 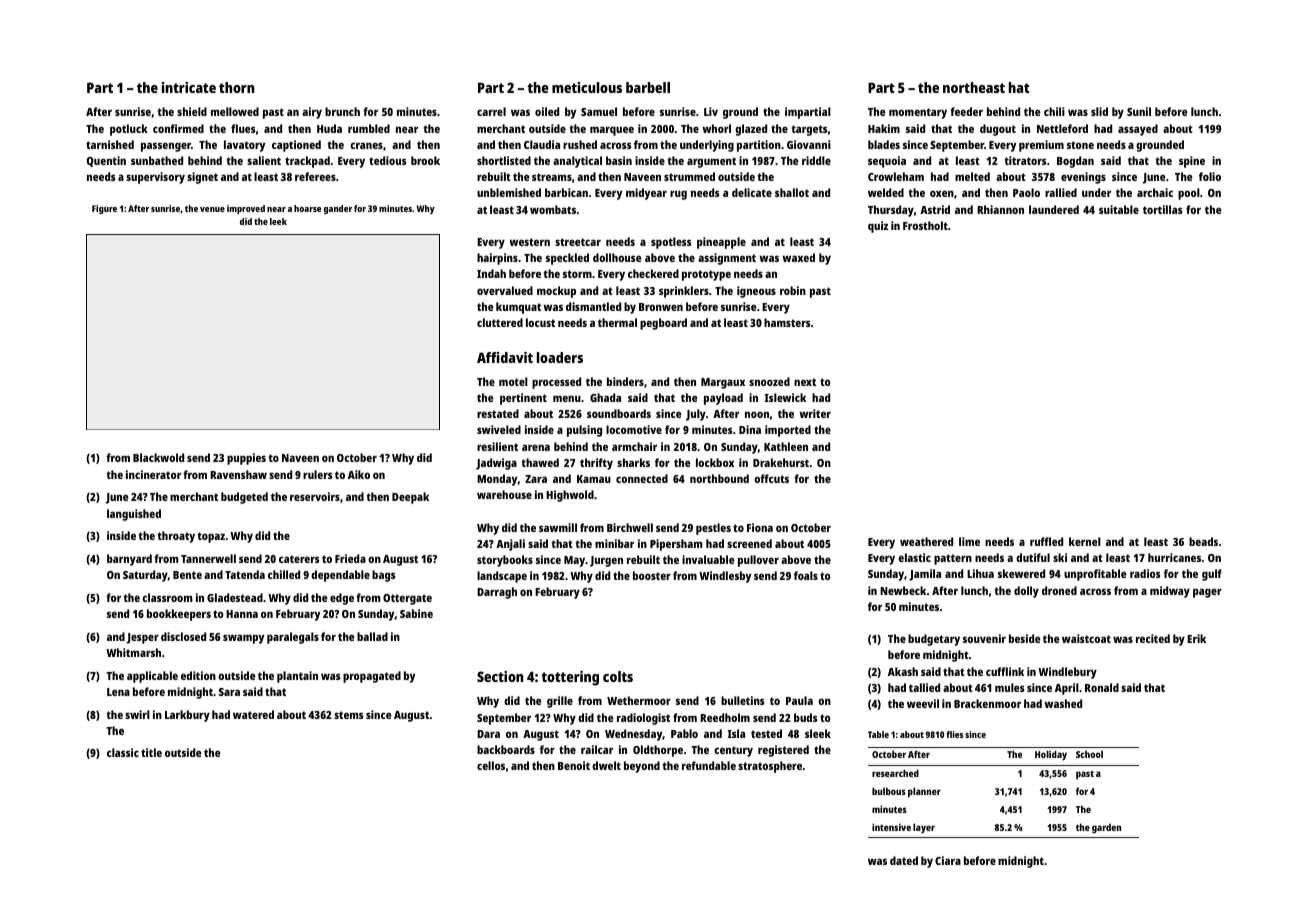 I want to click on dated, so click(x=904, y=860).
